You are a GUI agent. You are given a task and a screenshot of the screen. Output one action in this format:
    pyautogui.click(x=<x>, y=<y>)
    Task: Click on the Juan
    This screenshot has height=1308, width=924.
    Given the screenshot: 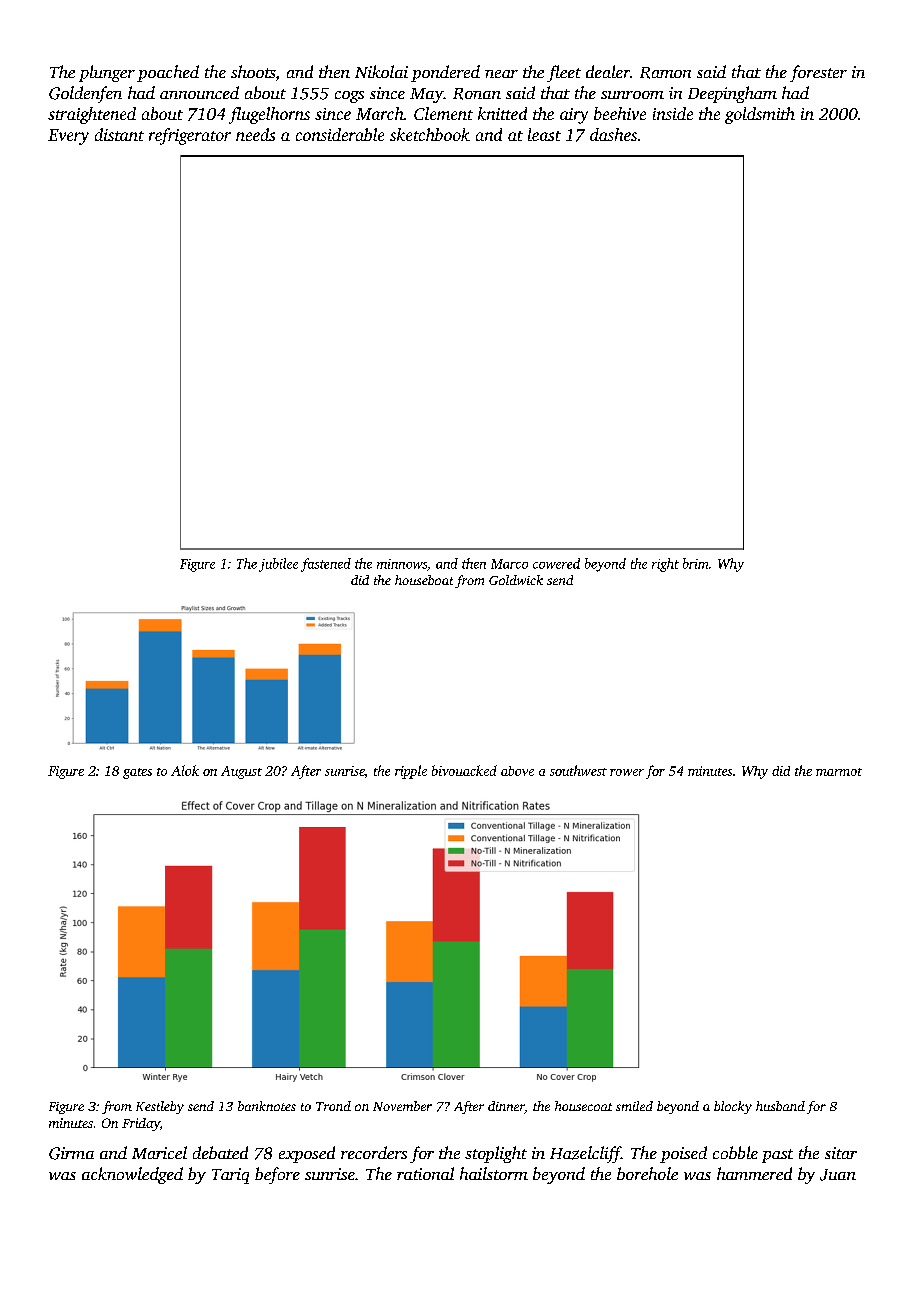 What is the action you would take?
    pyautogui.click(x=838, y=1175)
